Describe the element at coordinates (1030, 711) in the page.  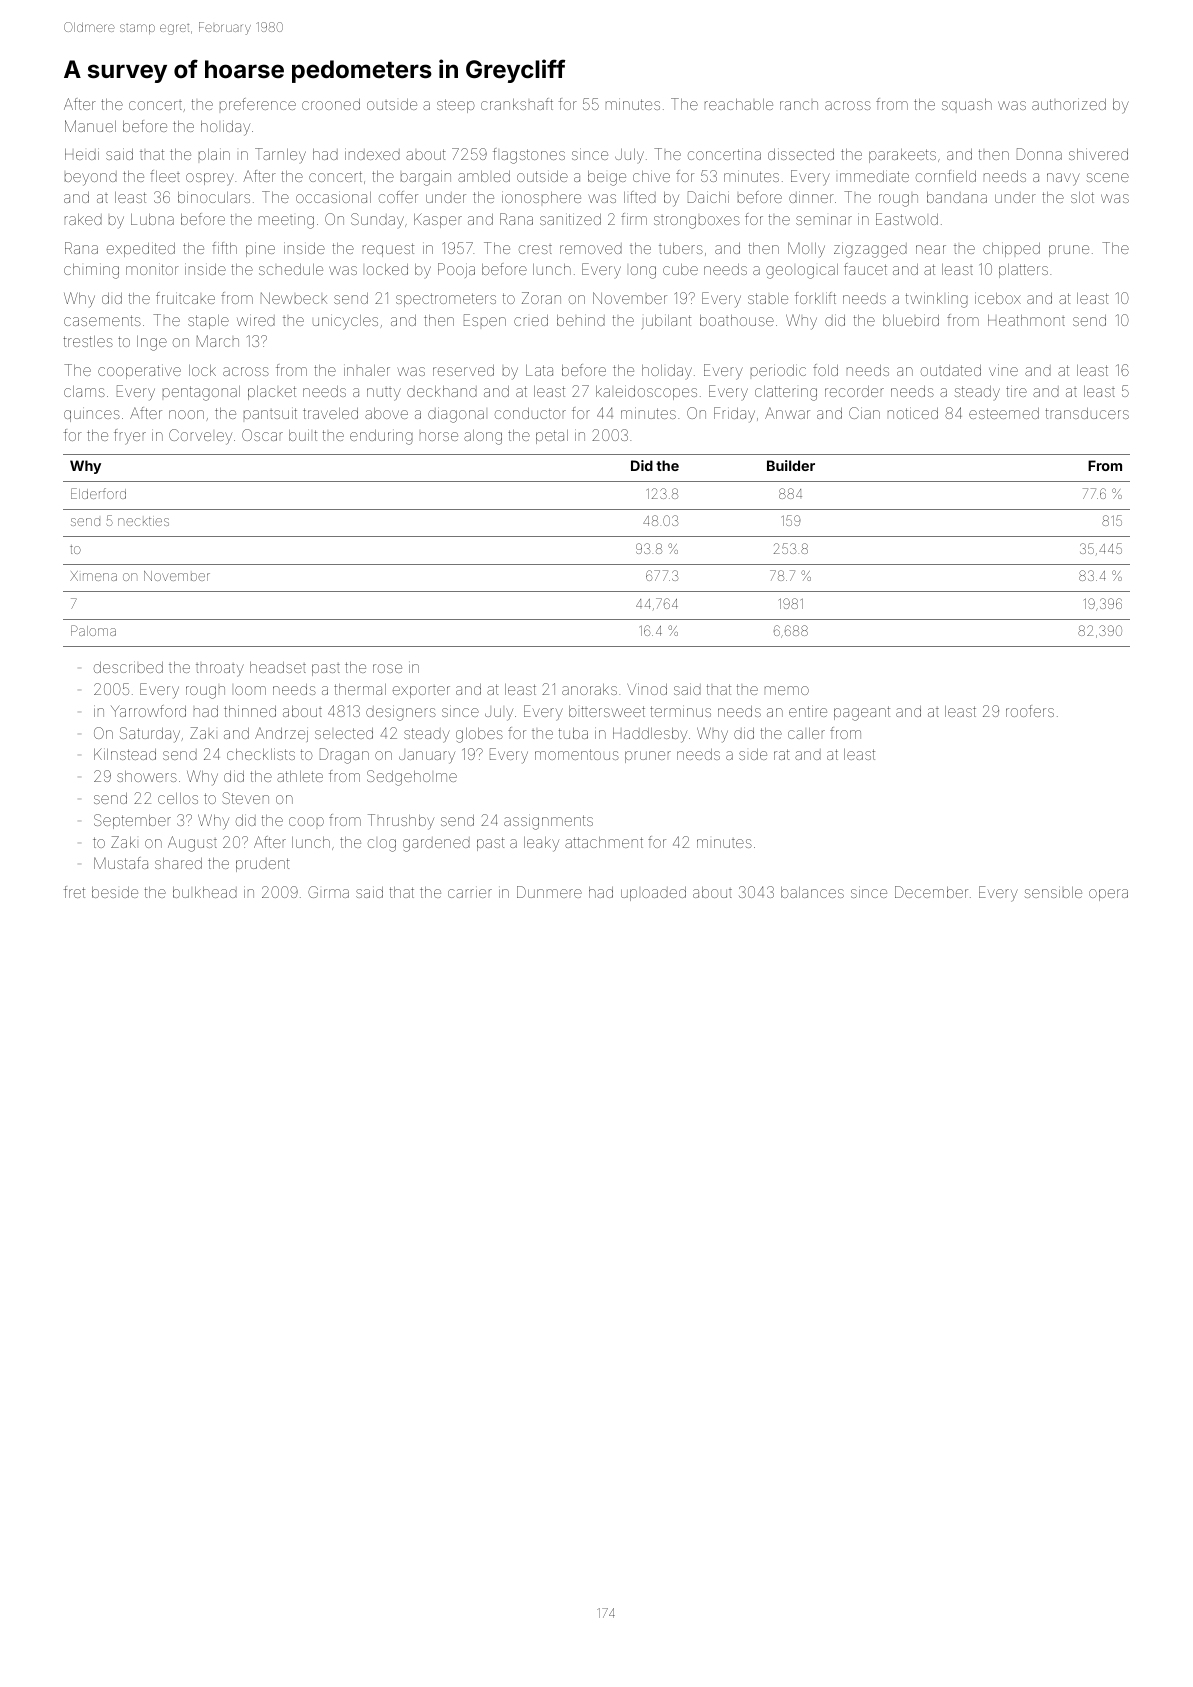
I see `roofers` at that location.
